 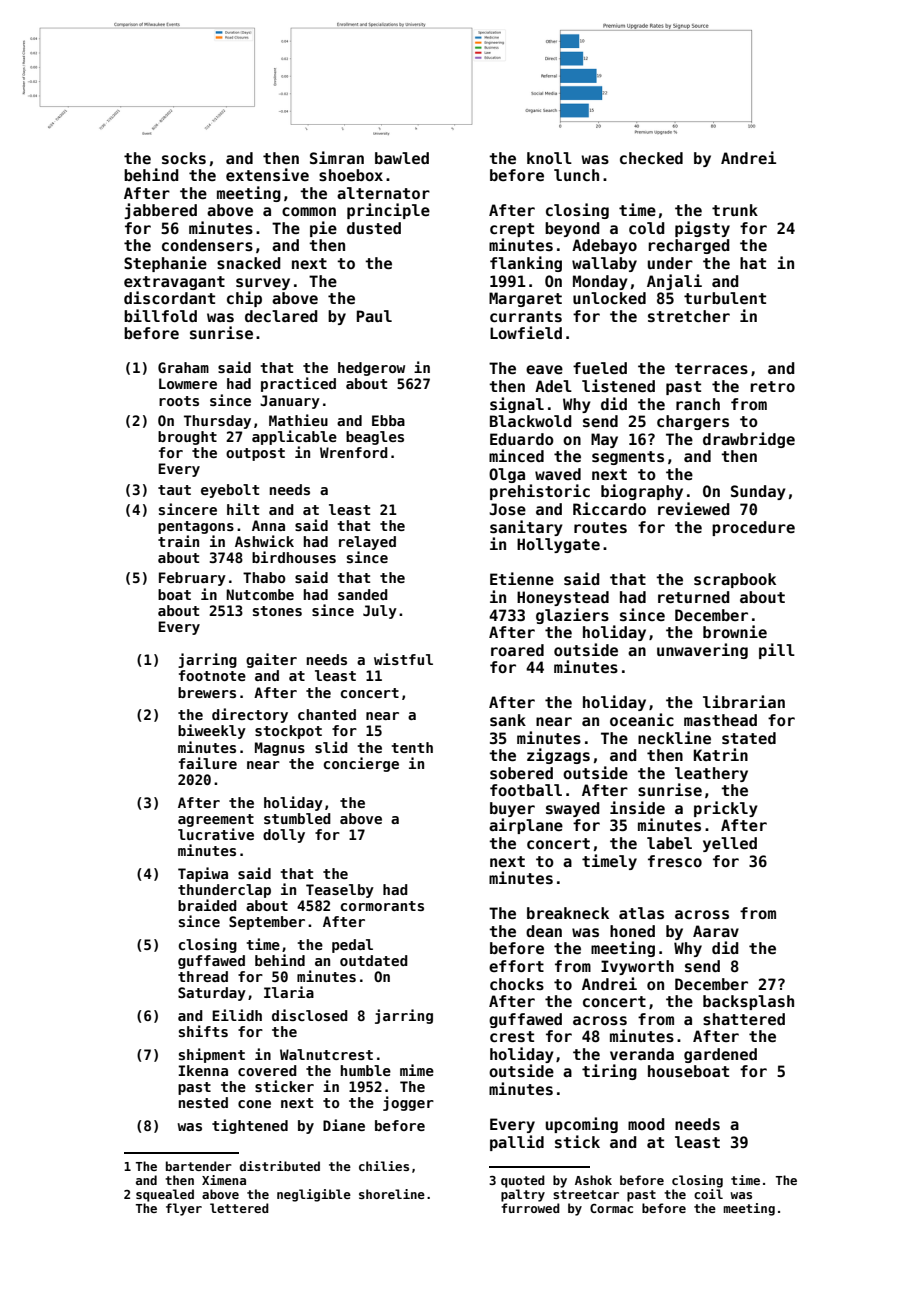 I want to click on stretcher, so click(x=689, y=316).
